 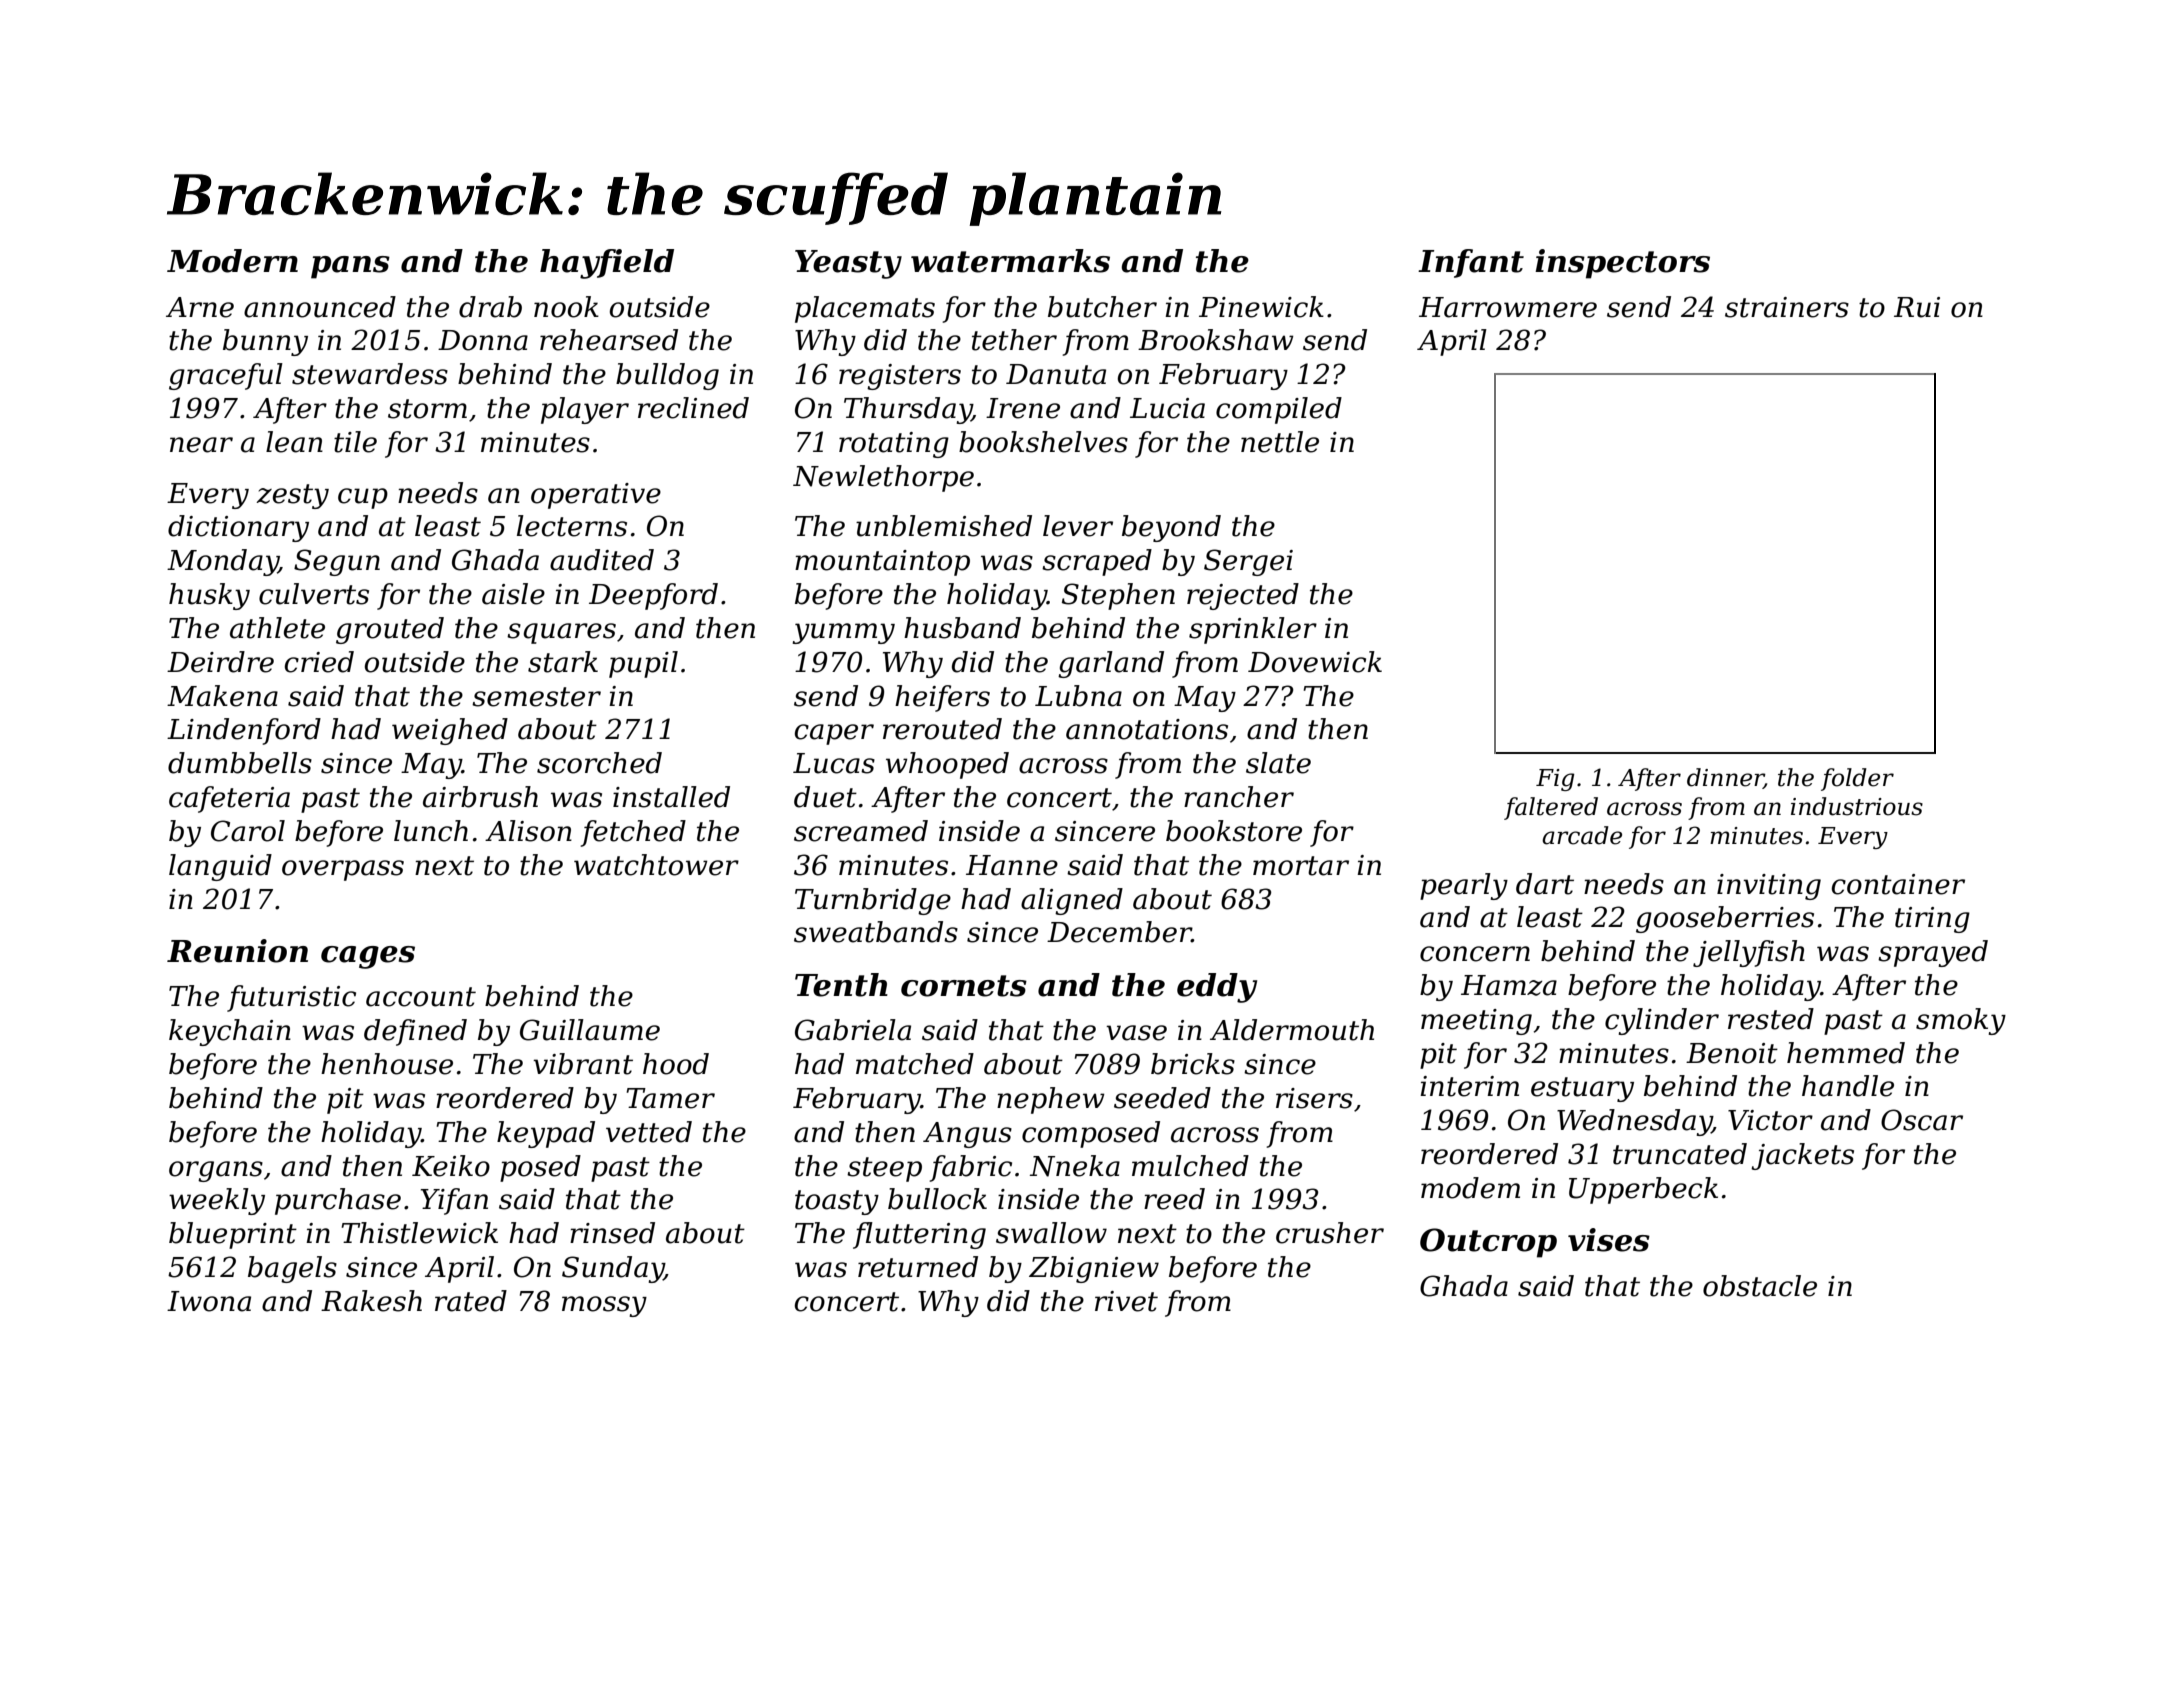 What do you see at coordinates (1469, 1086) in the document?
I see `interim` at bounding box center [1469, 1086].
